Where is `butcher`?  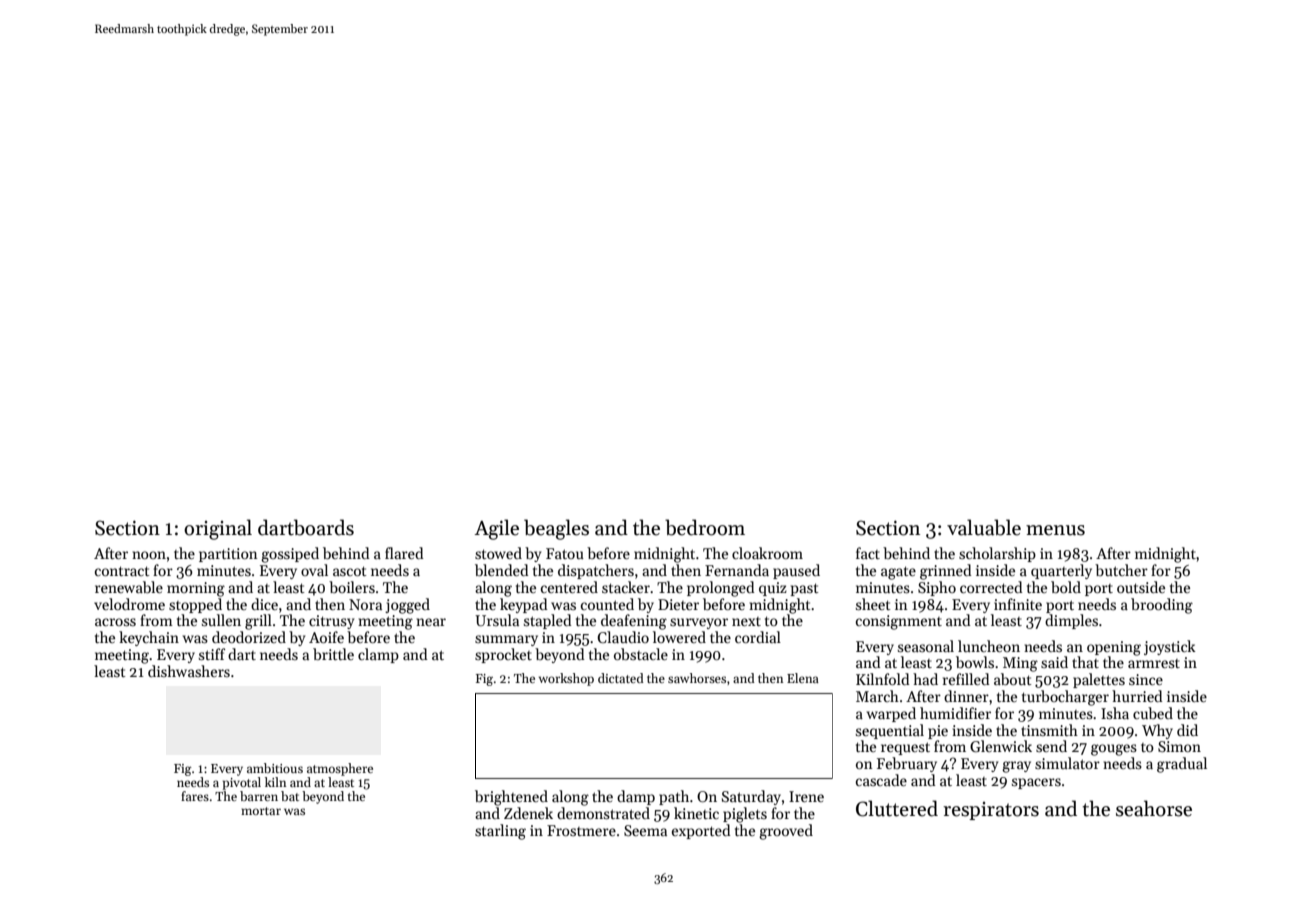
butcher is located at coordinates (1121, 570).
